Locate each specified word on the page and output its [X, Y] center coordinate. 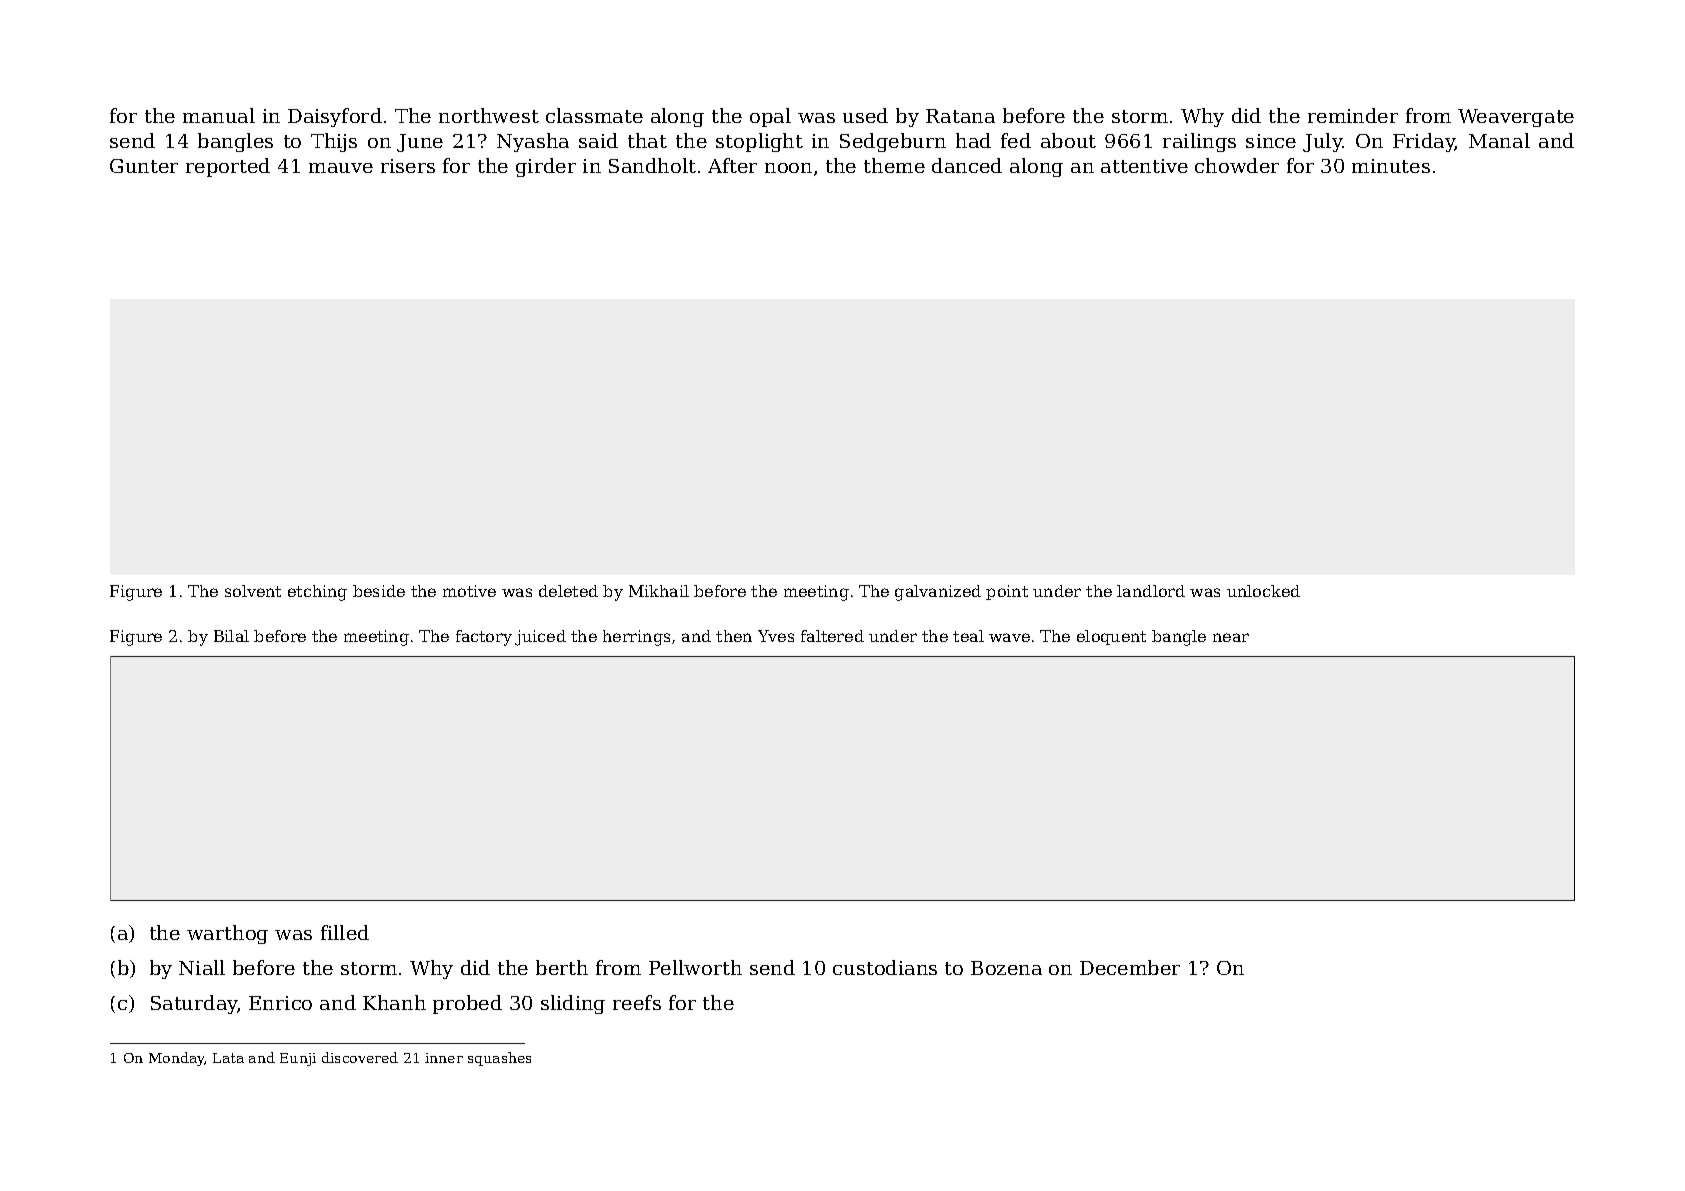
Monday [177, 1059]
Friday [1424, 142]
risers [408, 166]
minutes [1391, 166]
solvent [253, 591]
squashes [499, 1059]
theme [894, 165]
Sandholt [652, 165]
